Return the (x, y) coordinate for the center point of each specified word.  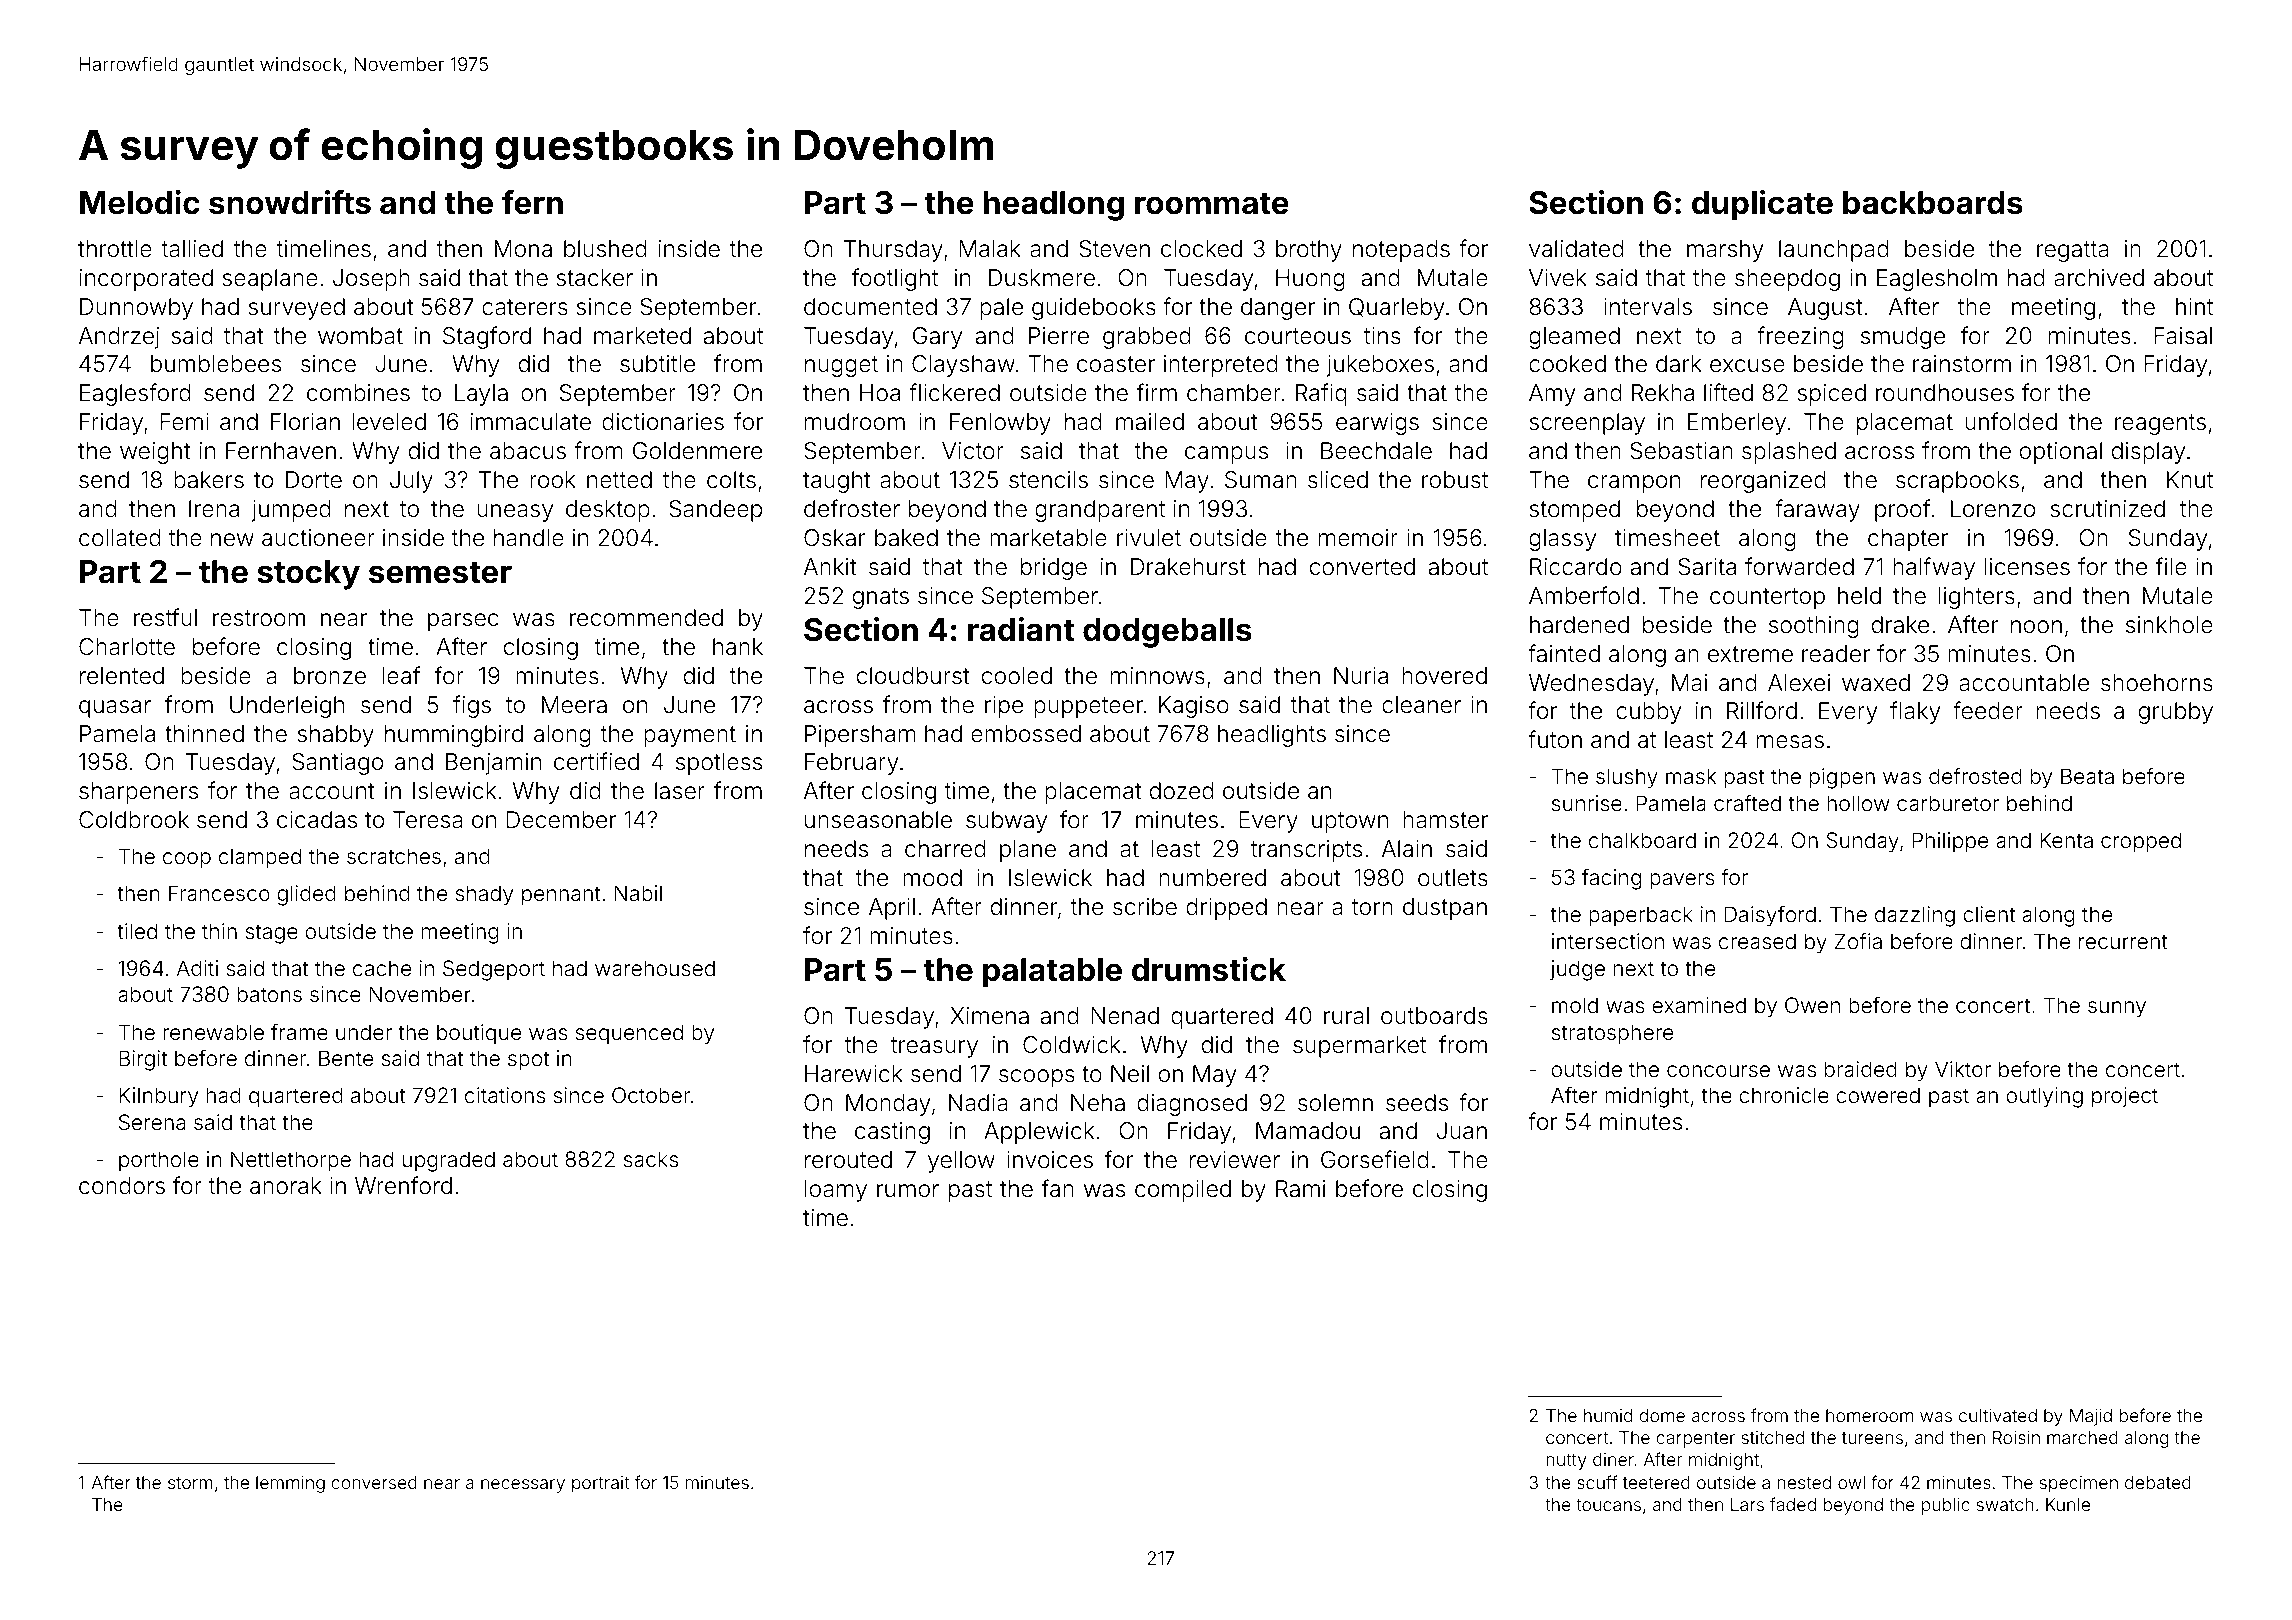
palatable (1052, 973)
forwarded (1799, 566)
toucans (1608, 1505)
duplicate (1762, 205)
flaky (1915, 712)
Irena (214, 509)
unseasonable (878, 820)
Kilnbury (158, 1097)
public (1946, 1506)
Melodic (140, 202)
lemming (290, 1484)
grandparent (1100, 511)
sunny (2117, 1009)
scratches (394, 856)
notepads (1401, 251)
